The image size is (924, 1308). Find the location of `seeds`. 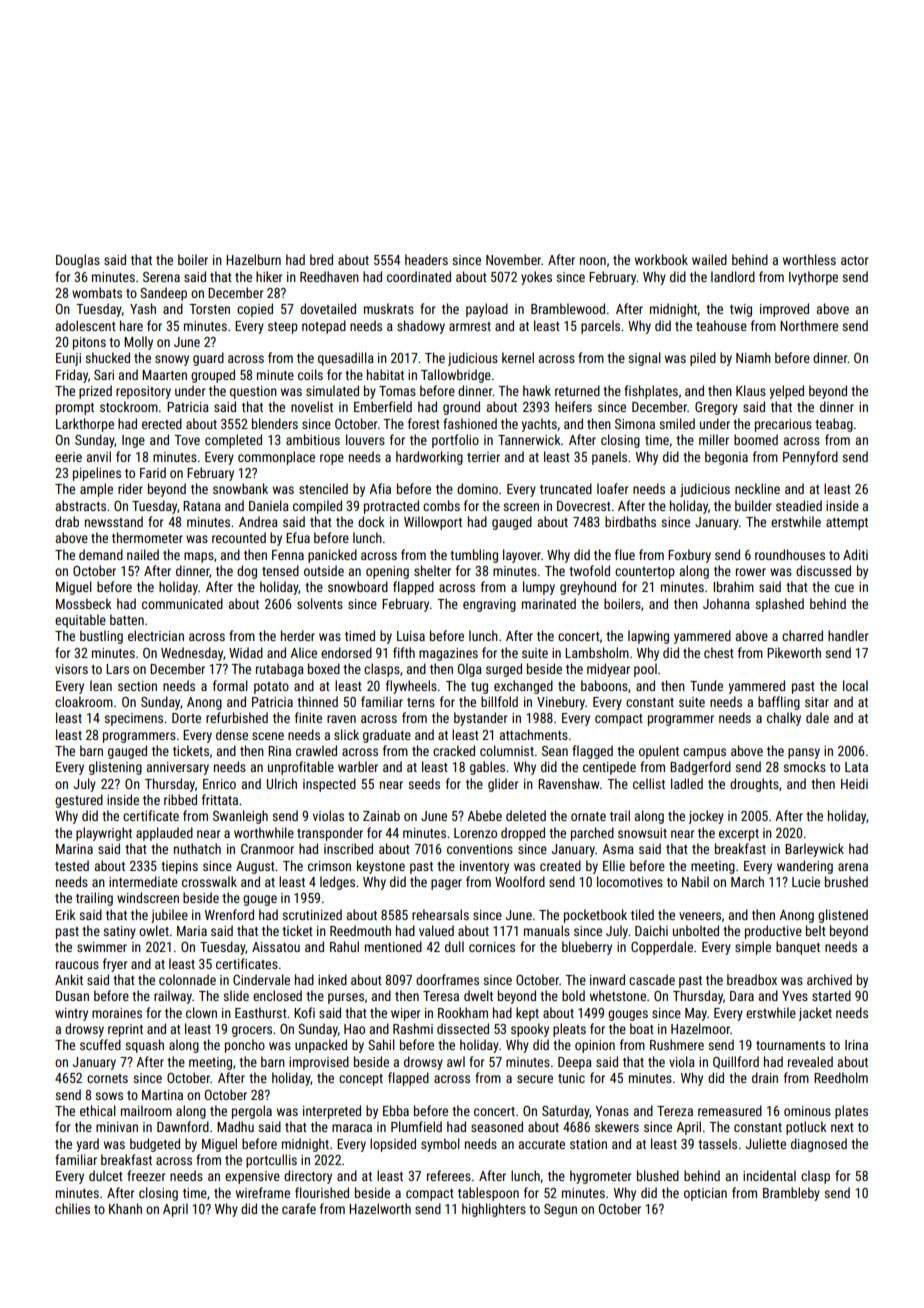

seeds is located at coordinates (424, 783).
